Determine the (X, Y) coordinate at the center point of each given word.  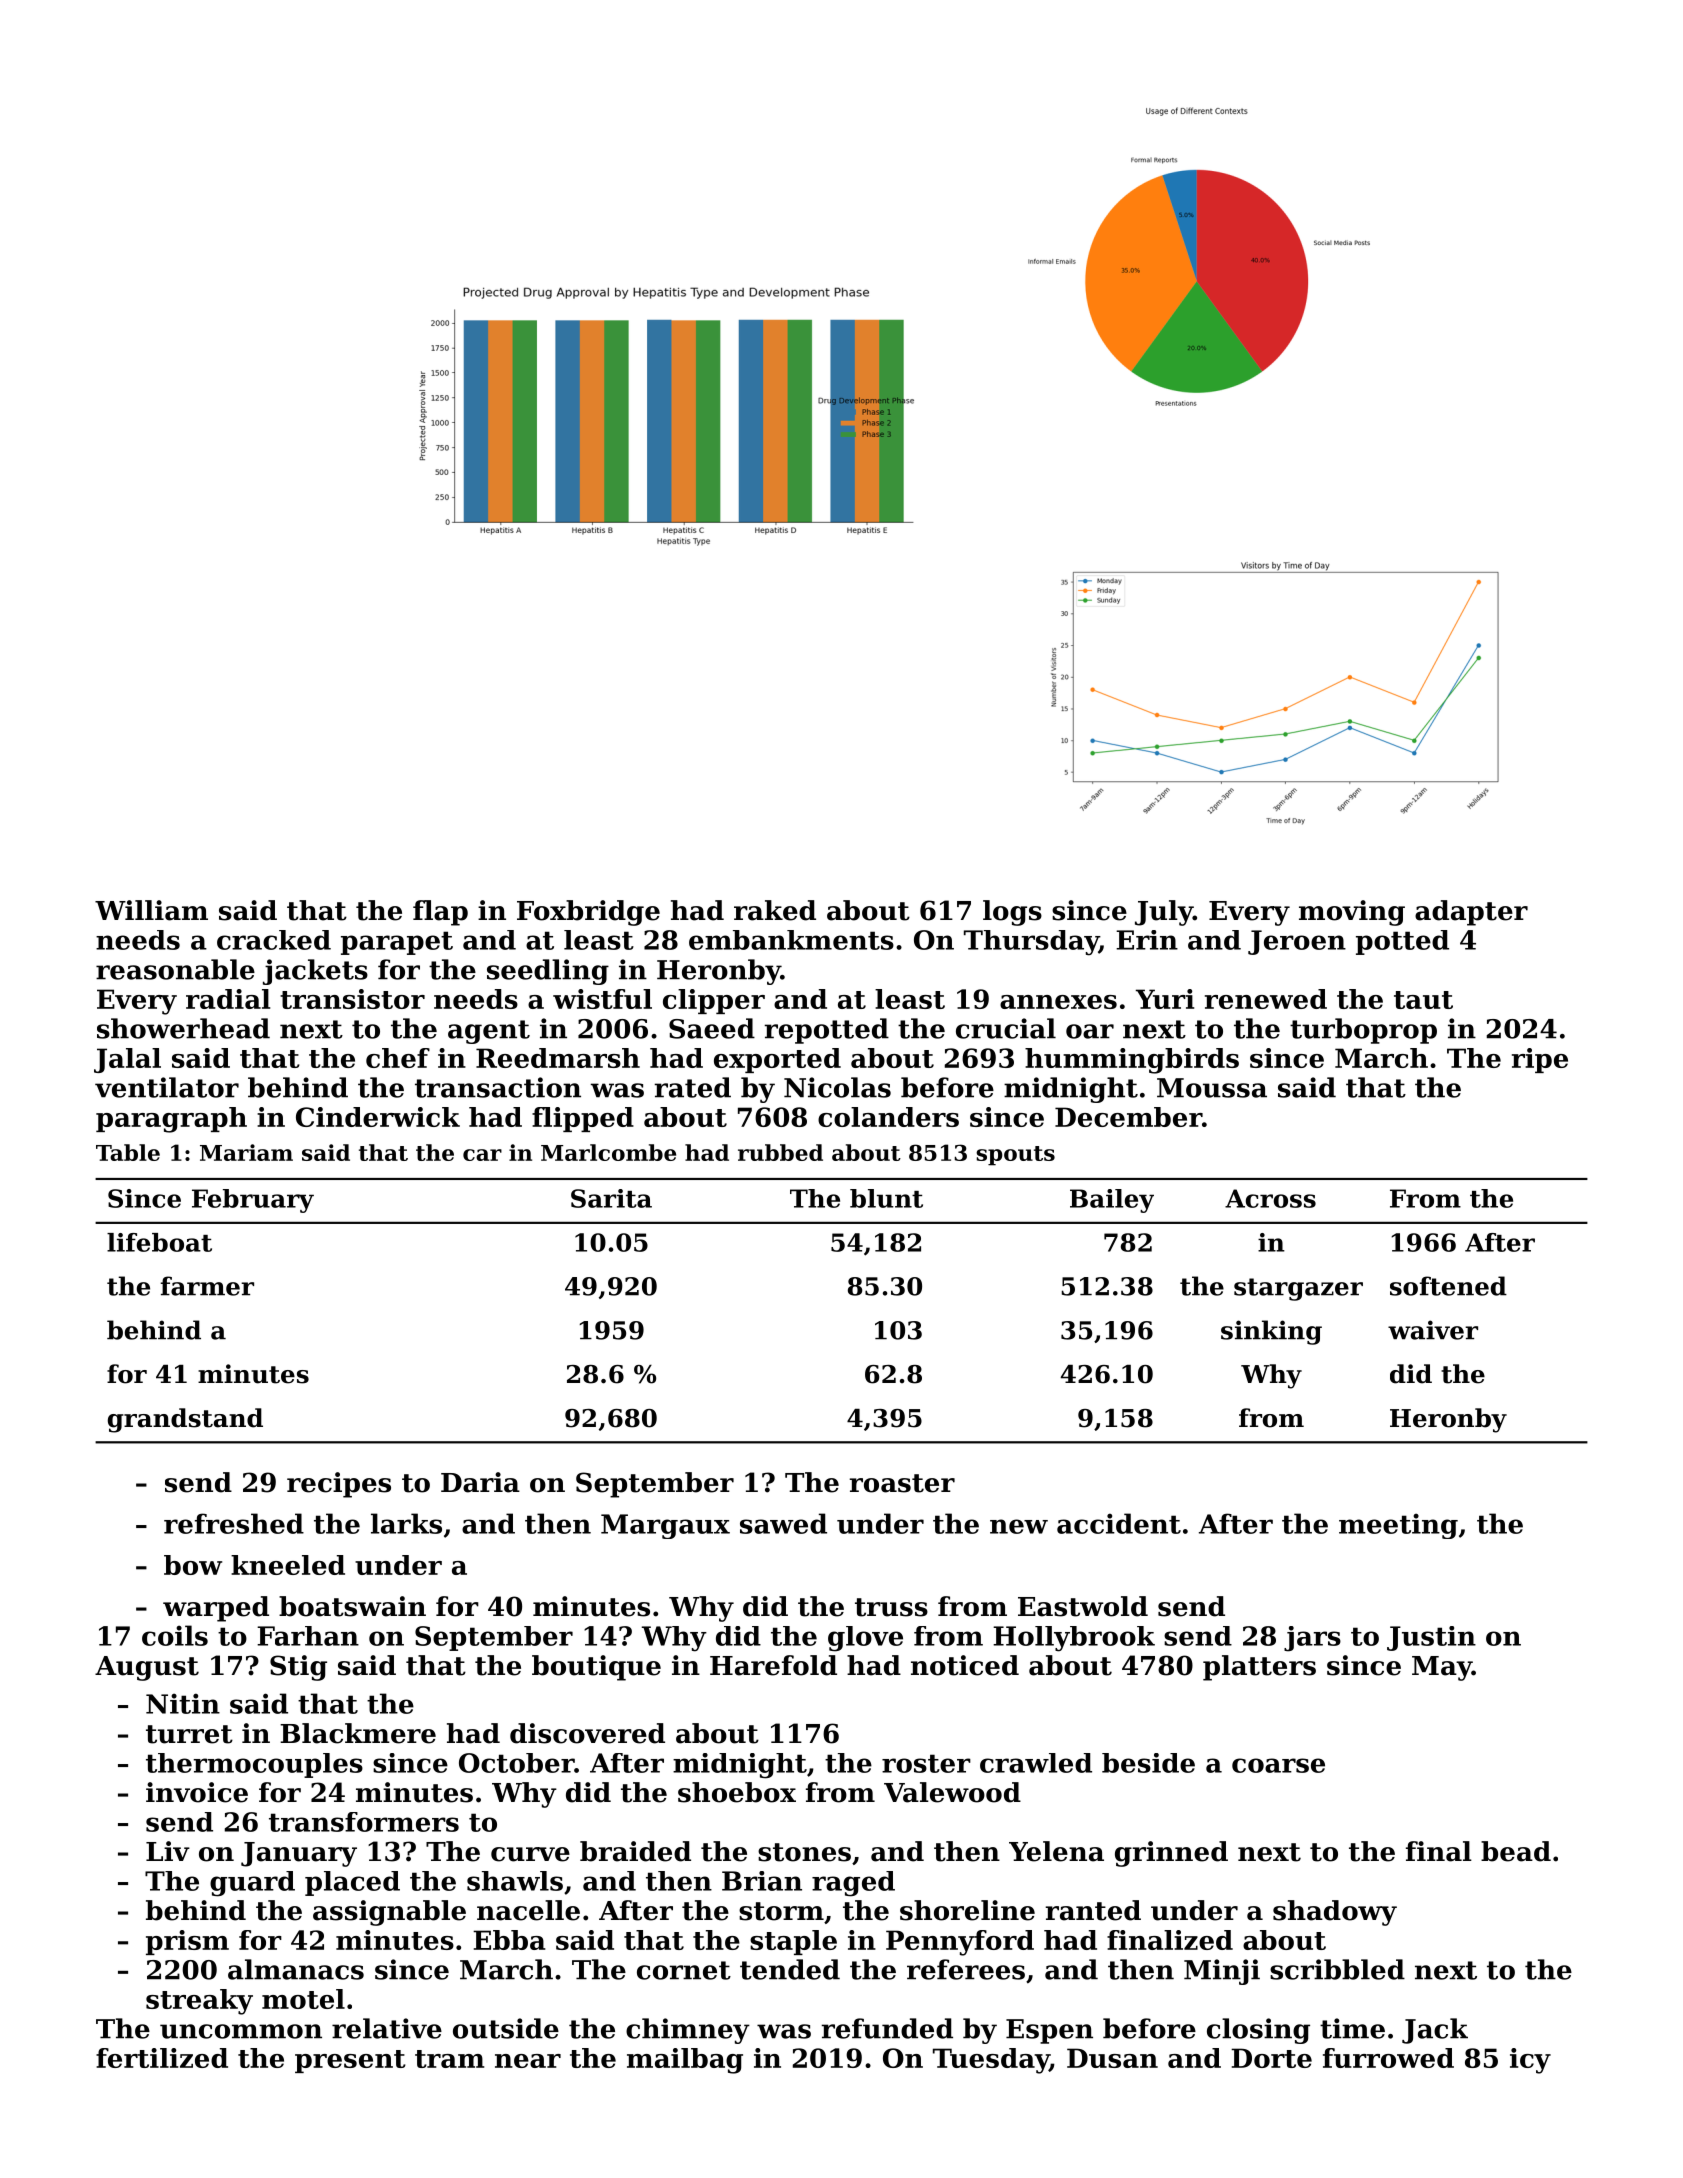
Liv (168, 1851)
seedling (548, 972)
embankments (791, 940)
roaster (902, 1483)
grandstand (185, 1420)
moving (1352, 913)
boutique (596, 1668)
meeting (1398, 1526)
